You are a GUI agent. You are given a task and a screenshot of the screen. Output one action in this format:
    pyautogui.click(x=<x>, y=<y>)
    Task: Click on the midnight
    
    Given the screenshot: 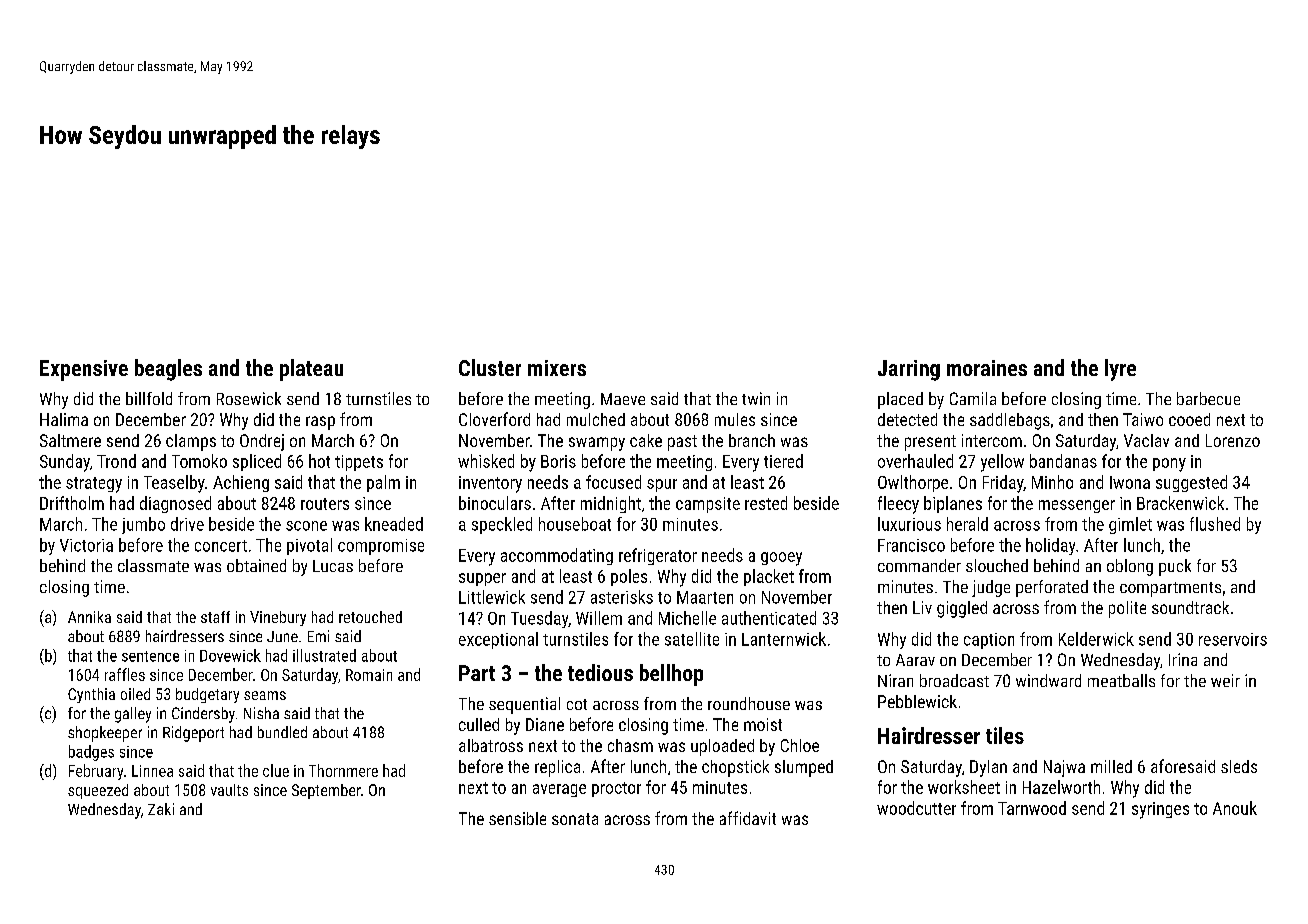 What is the action you would take?
    pyautogui.click(x=611, y=504)
